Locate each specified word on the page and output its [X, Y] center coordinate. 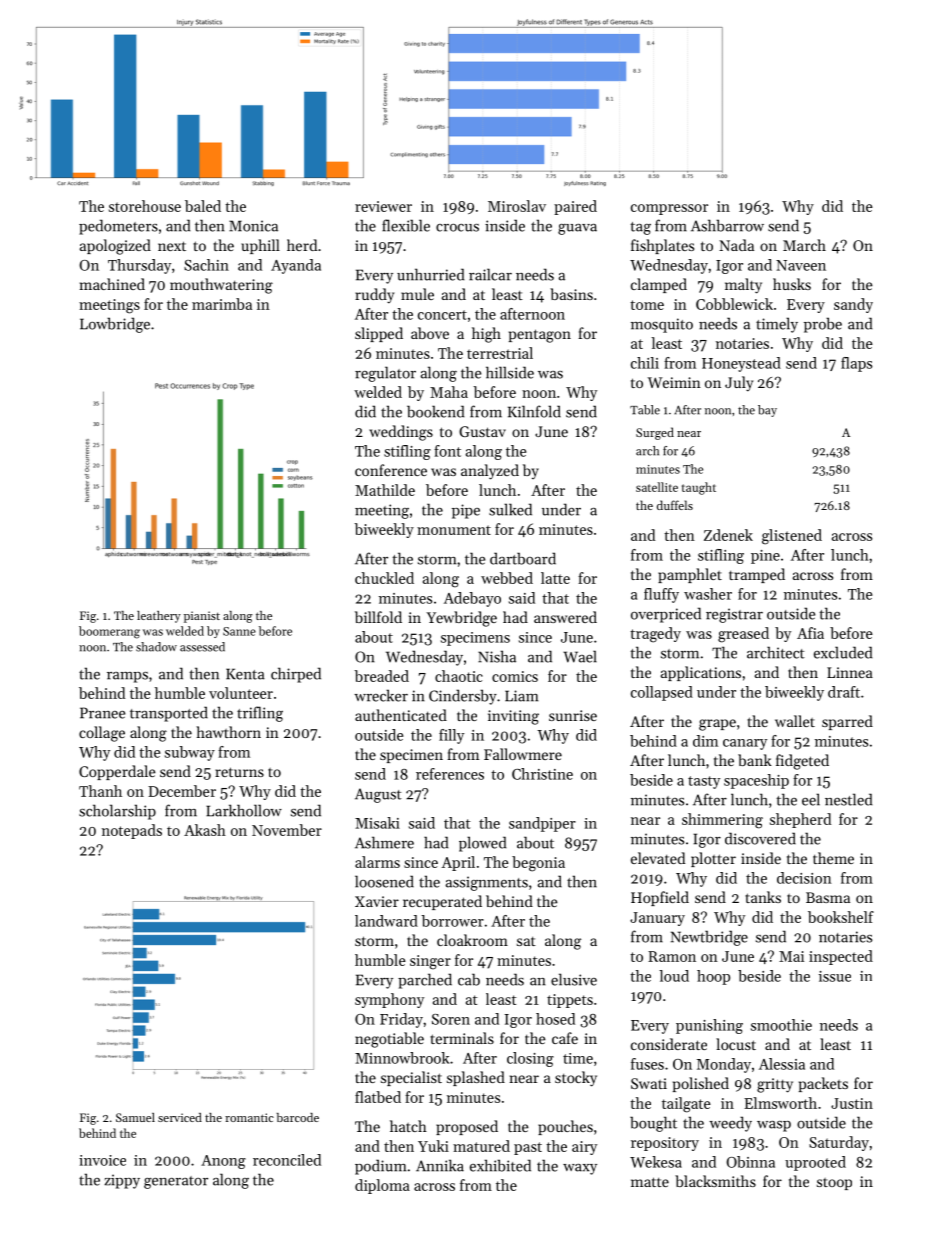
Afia [810, 633]
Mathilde [385, 490]
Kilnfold [534, 411]
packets [823, 1084]
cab [469, 979]
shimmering [722, 821]
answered [565, 617]
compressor [669, 209]
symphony [389, 1000]
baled [203, 206]
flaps [856, 364]
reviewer [383, 206]
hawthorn [228, 732]
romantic [249, 1117]
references [450, 774]
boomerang [109, 632]
